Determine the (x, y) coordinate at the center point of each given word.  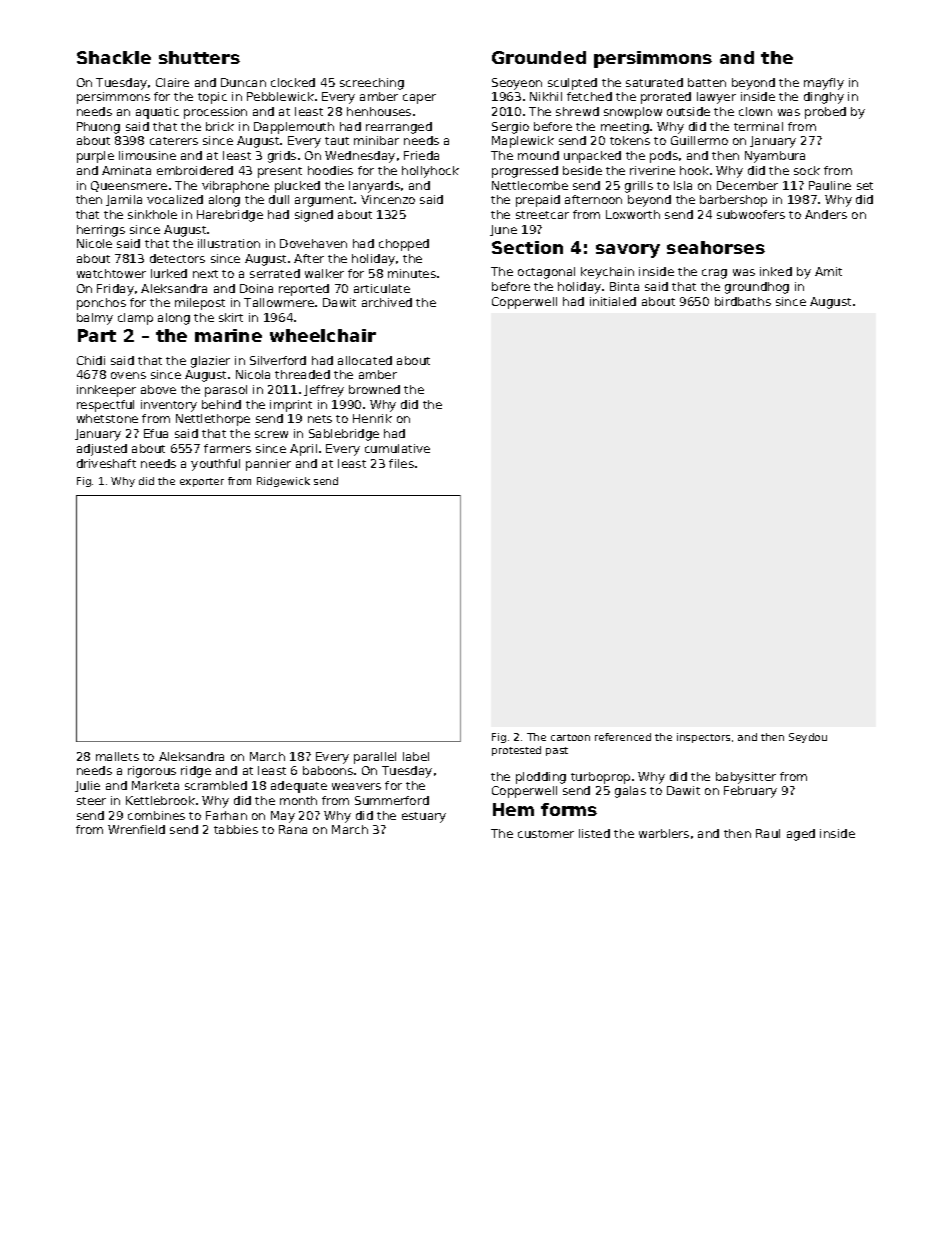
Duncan (243, 82)
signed (314, 216)
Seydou (808, 738)
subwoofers (751, 214)
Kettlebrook (160, 800)
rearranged (399, 128)
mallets (117, 756)
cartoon (570, 737)
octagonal (546, 273)
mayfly (824, 84)
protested (516, 751)
